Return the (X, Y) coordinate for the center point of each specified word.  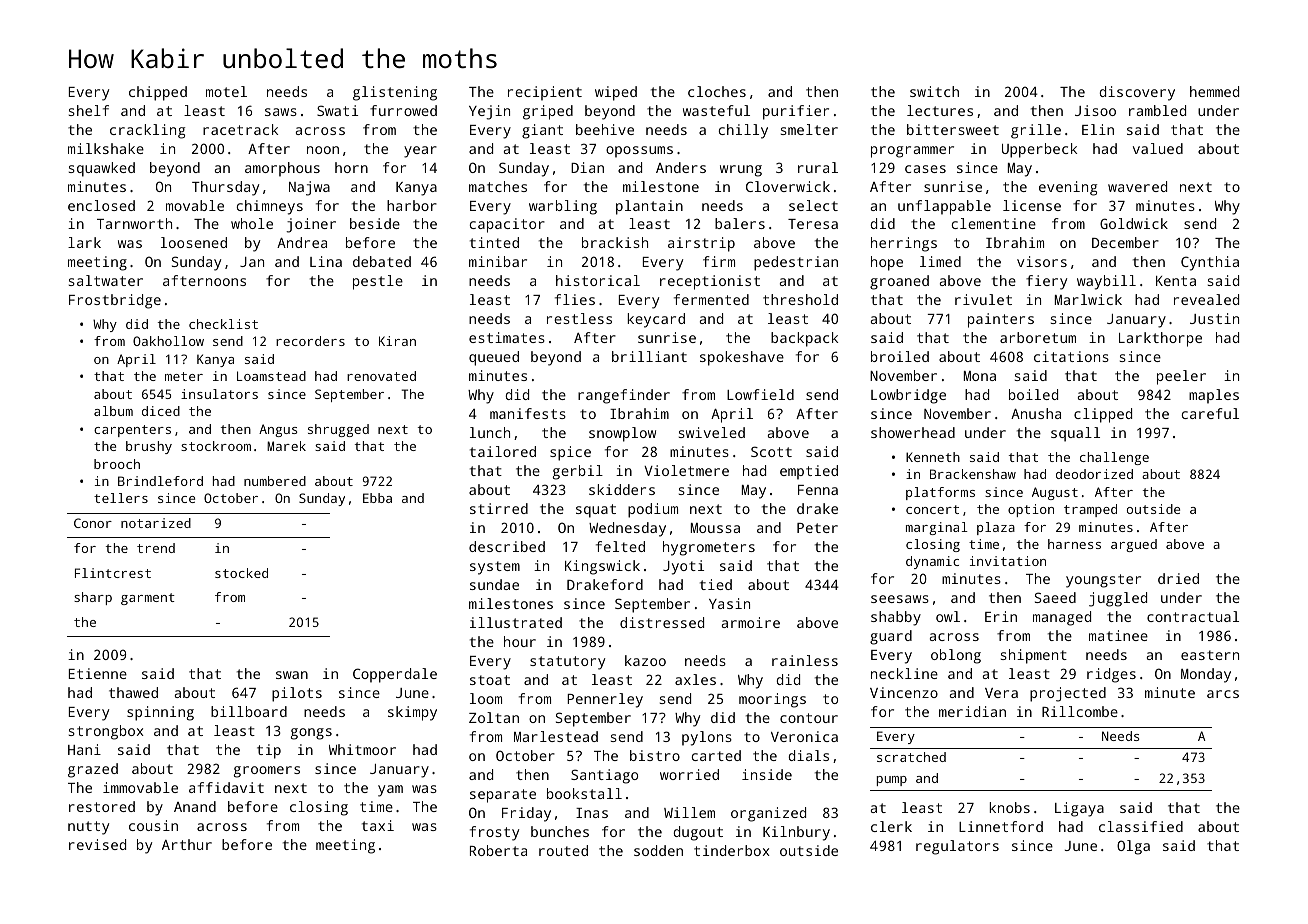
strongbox (106, 732)
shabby (896, 618)
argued (1134, 545)
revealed (1206, 299)
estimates (507, 337)
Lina (326, 261)
